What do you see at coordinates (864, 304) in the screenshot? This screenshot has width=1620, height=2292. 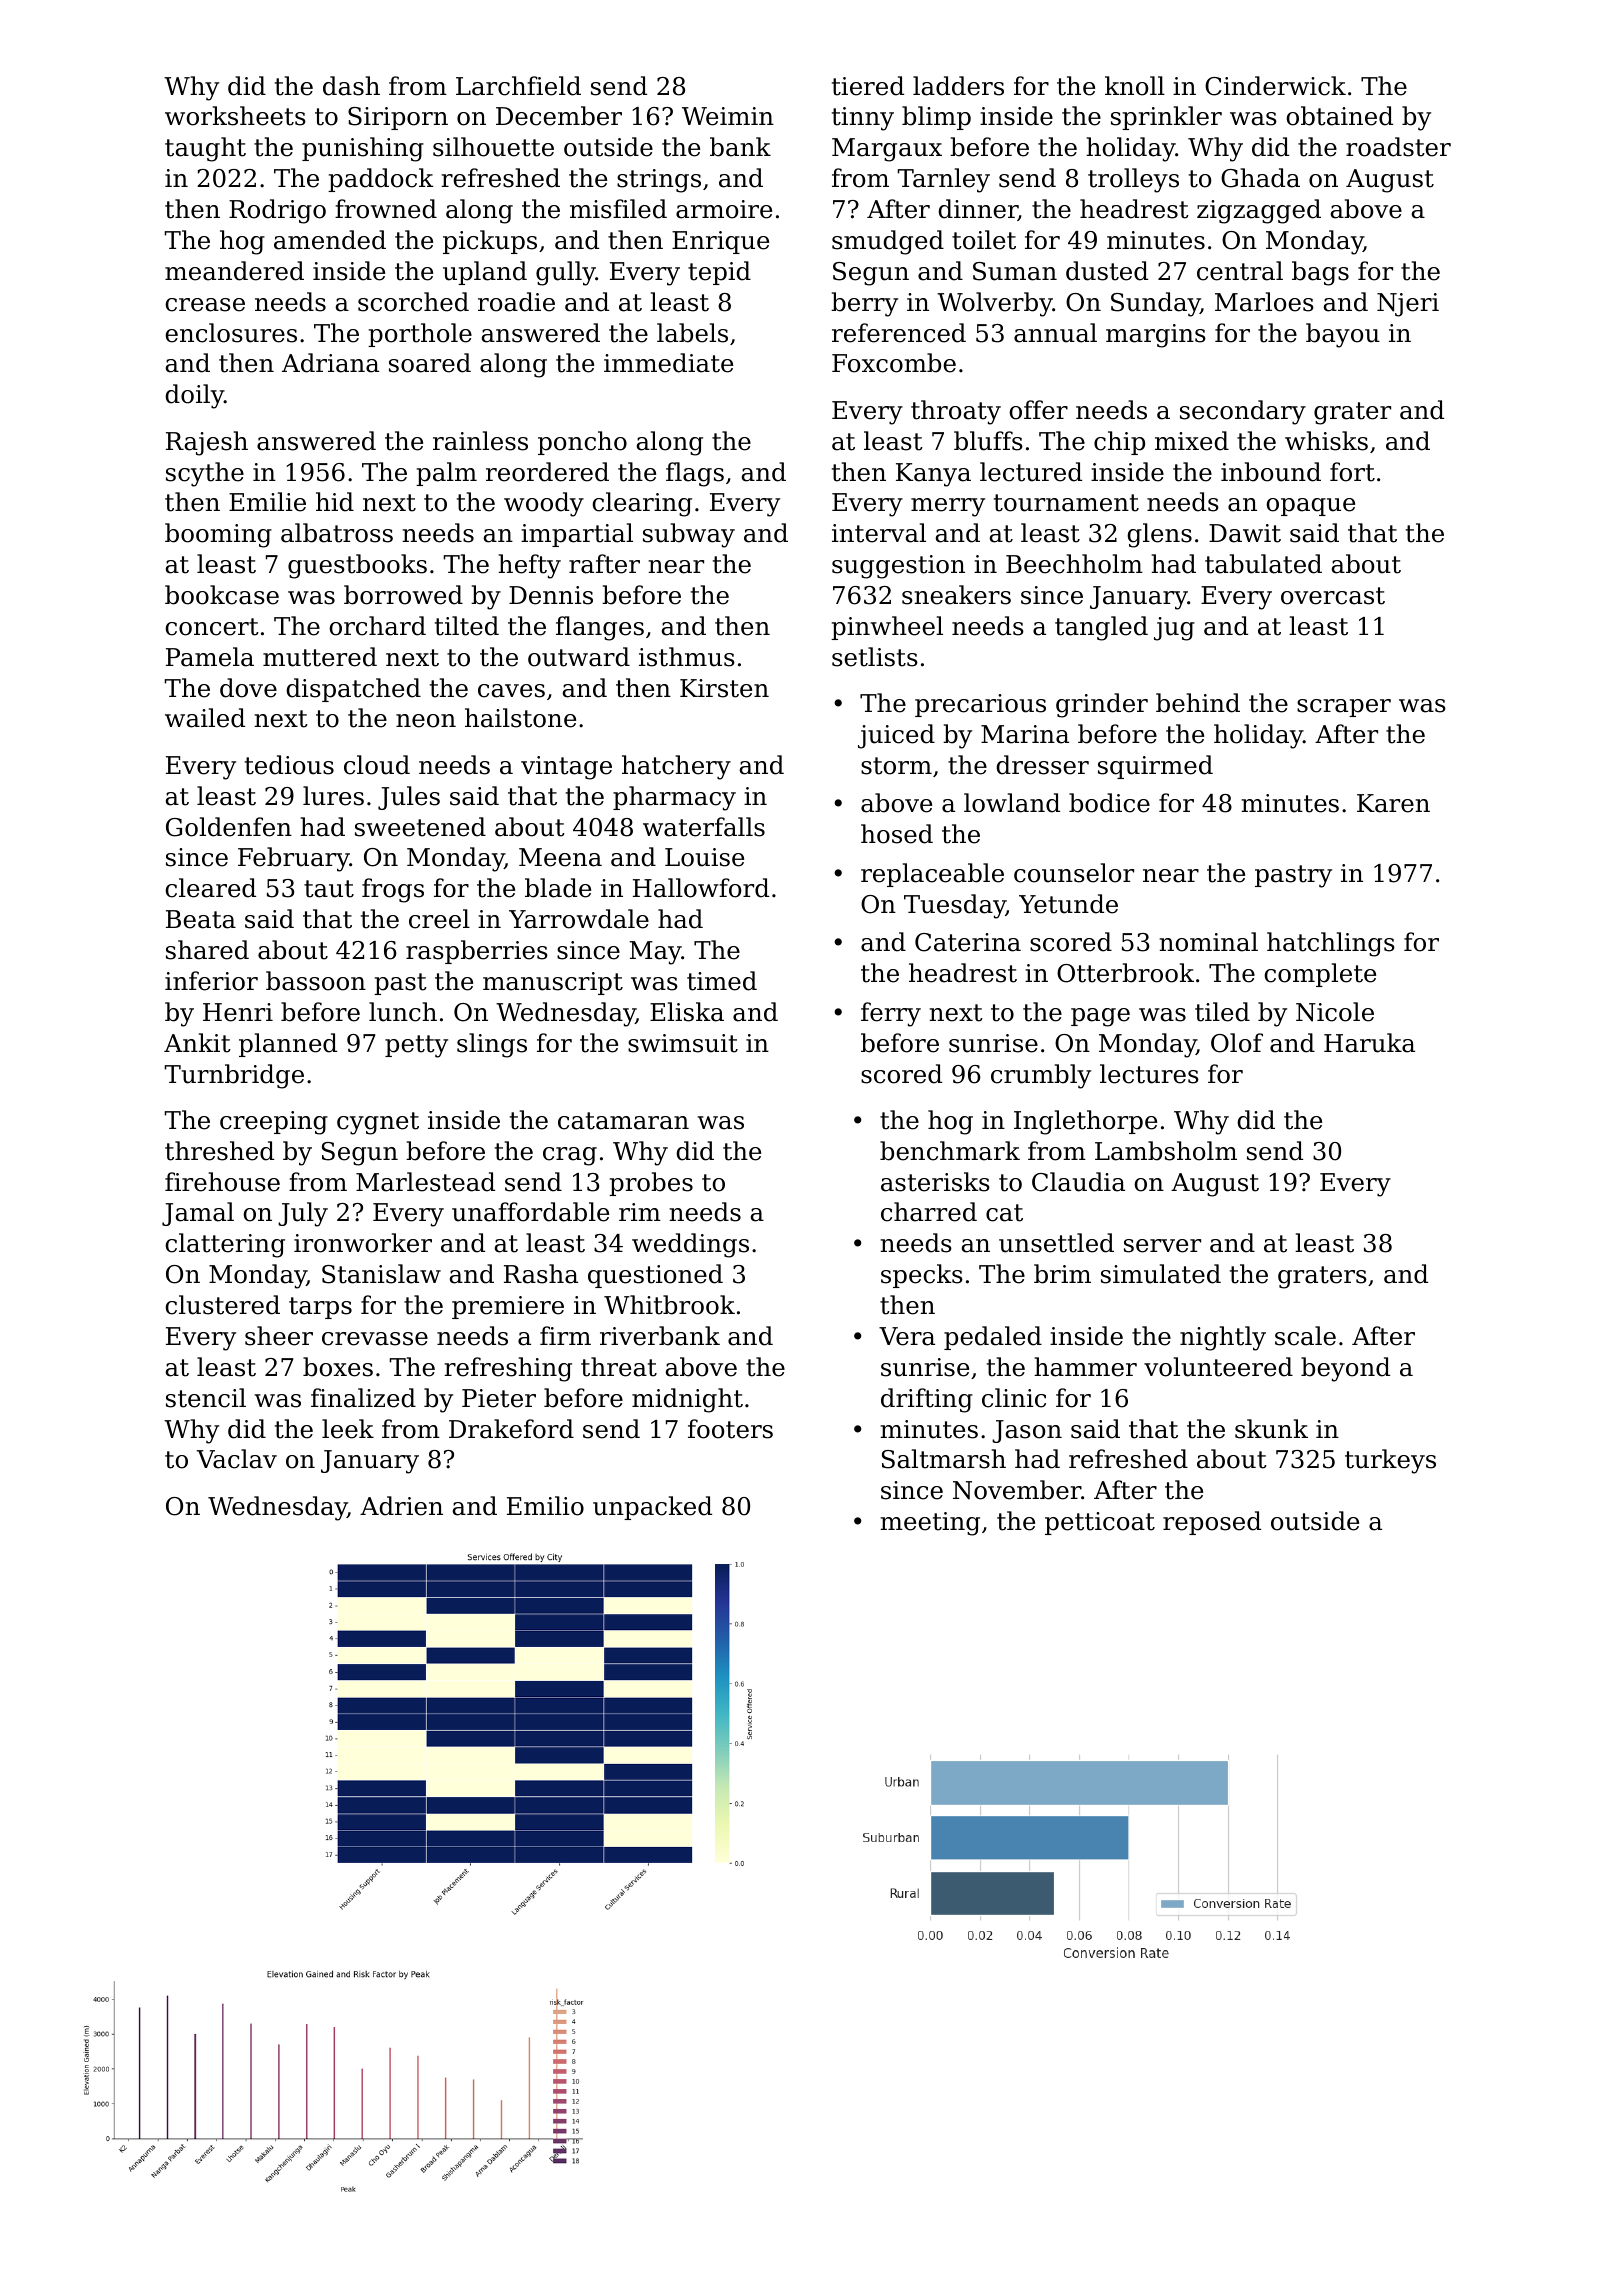 I see `berry` at bounding box center [864, 304].
